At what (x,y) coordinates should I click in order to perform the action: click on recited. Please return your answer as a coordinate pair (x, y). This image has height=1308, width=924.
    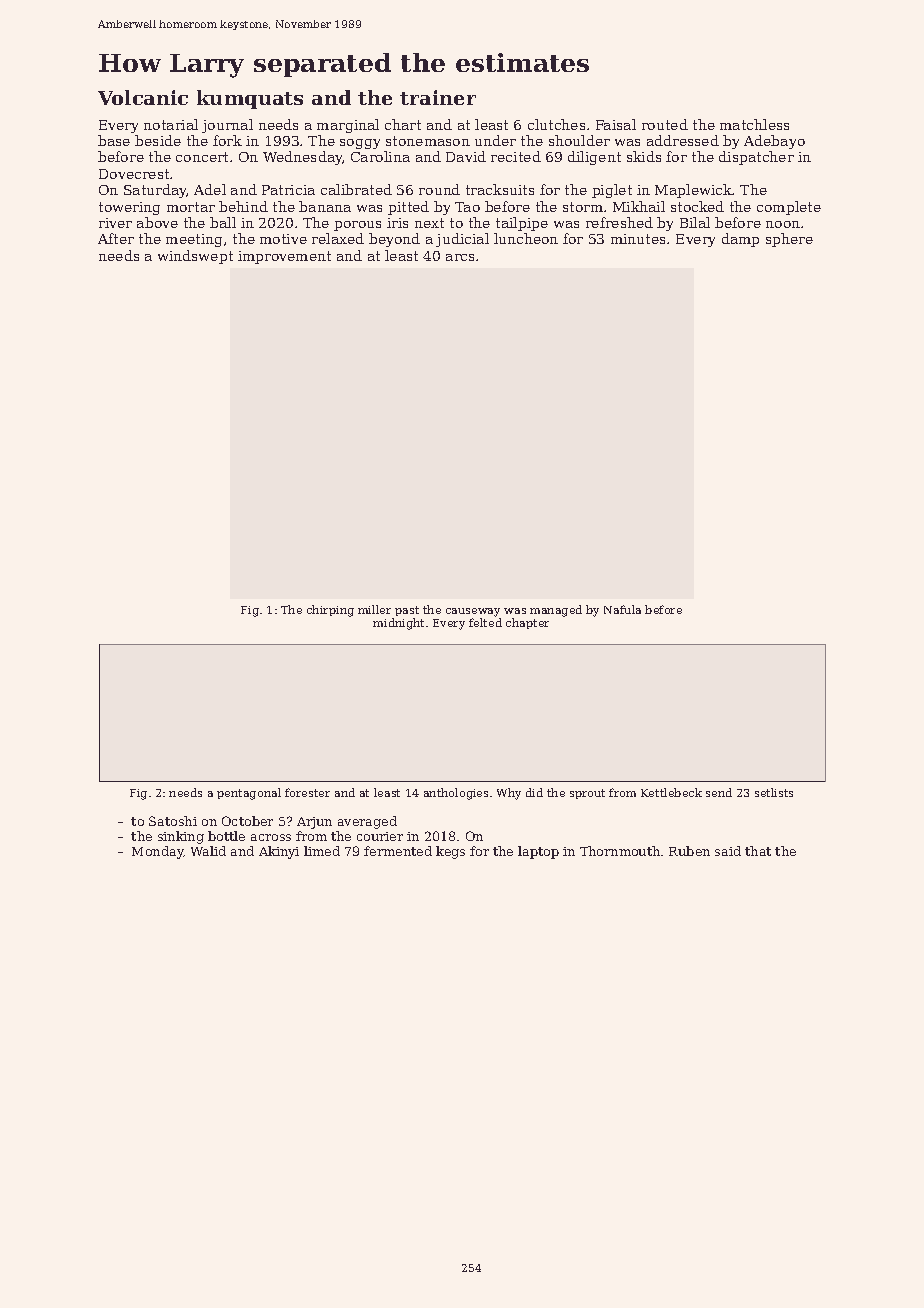
    Looking at the image, I should click on (516, 156).
